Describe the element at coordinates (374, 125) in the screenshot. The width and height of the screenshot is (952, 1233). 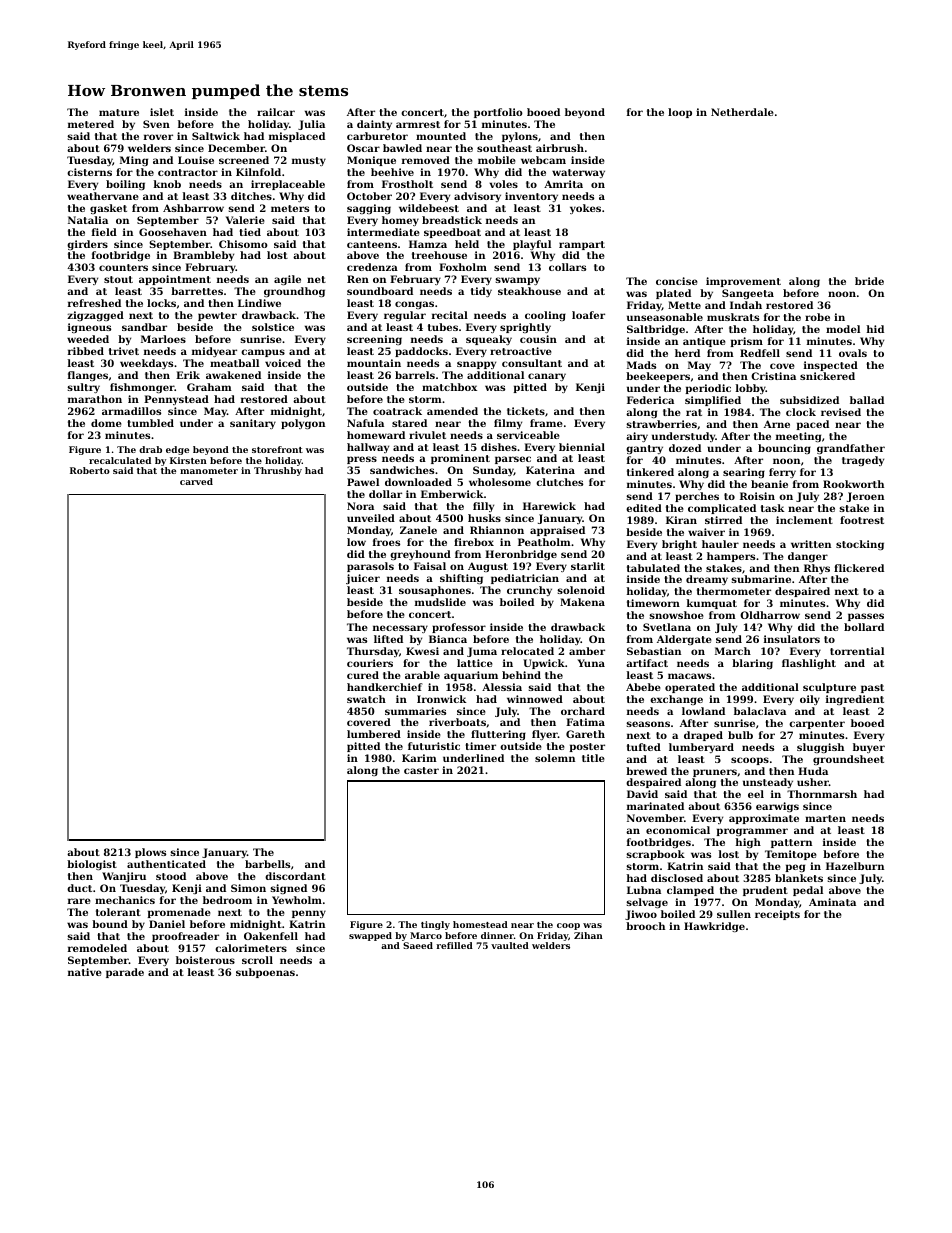
I see `dainty` at that location.
